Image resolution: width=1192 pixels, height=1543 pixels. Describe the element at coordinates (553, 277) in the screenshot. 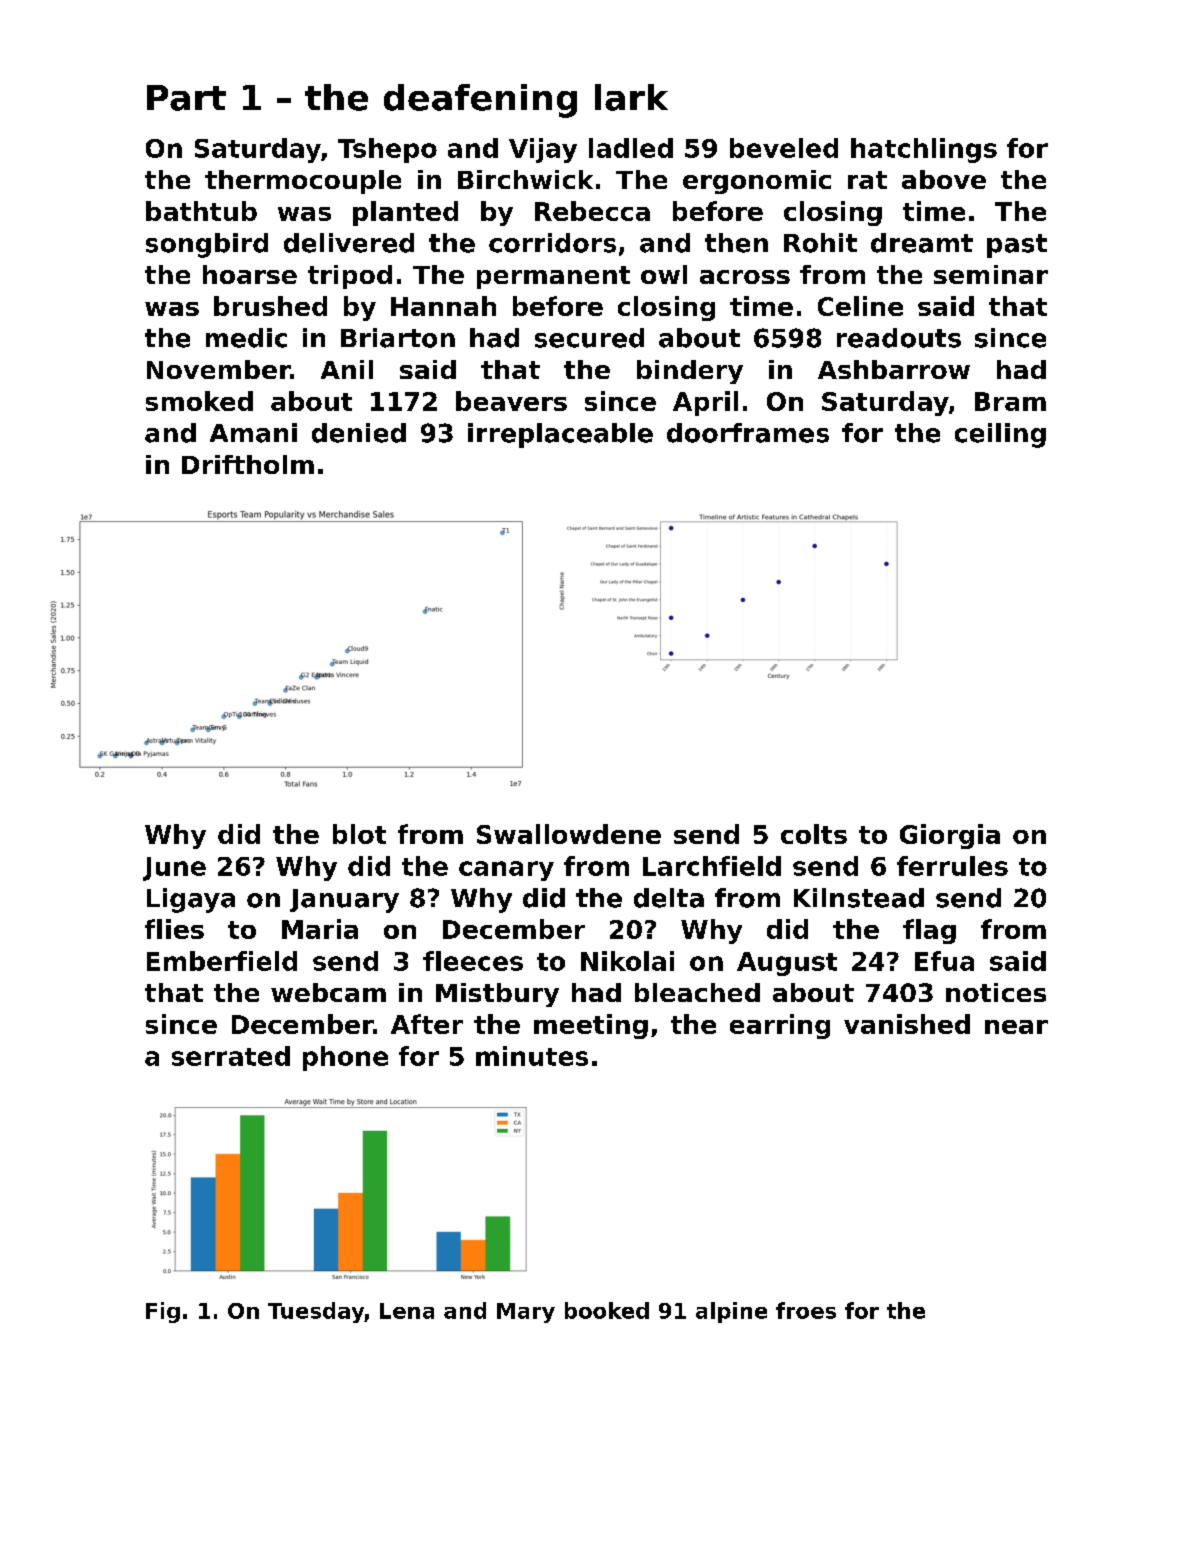

I see `permanent` at that location.
